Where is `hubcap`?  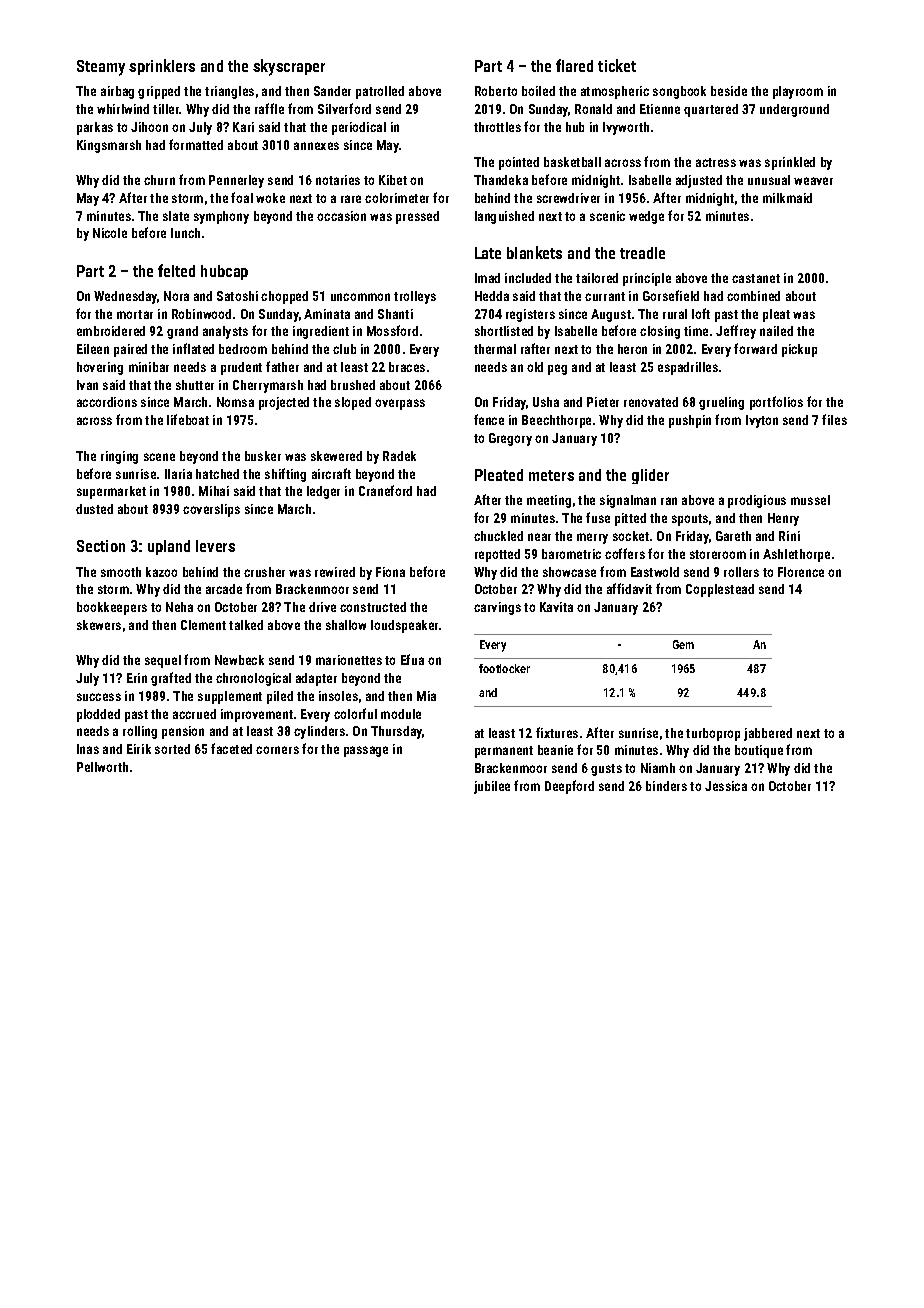 hubcap is located at coordinates (224, 272).
